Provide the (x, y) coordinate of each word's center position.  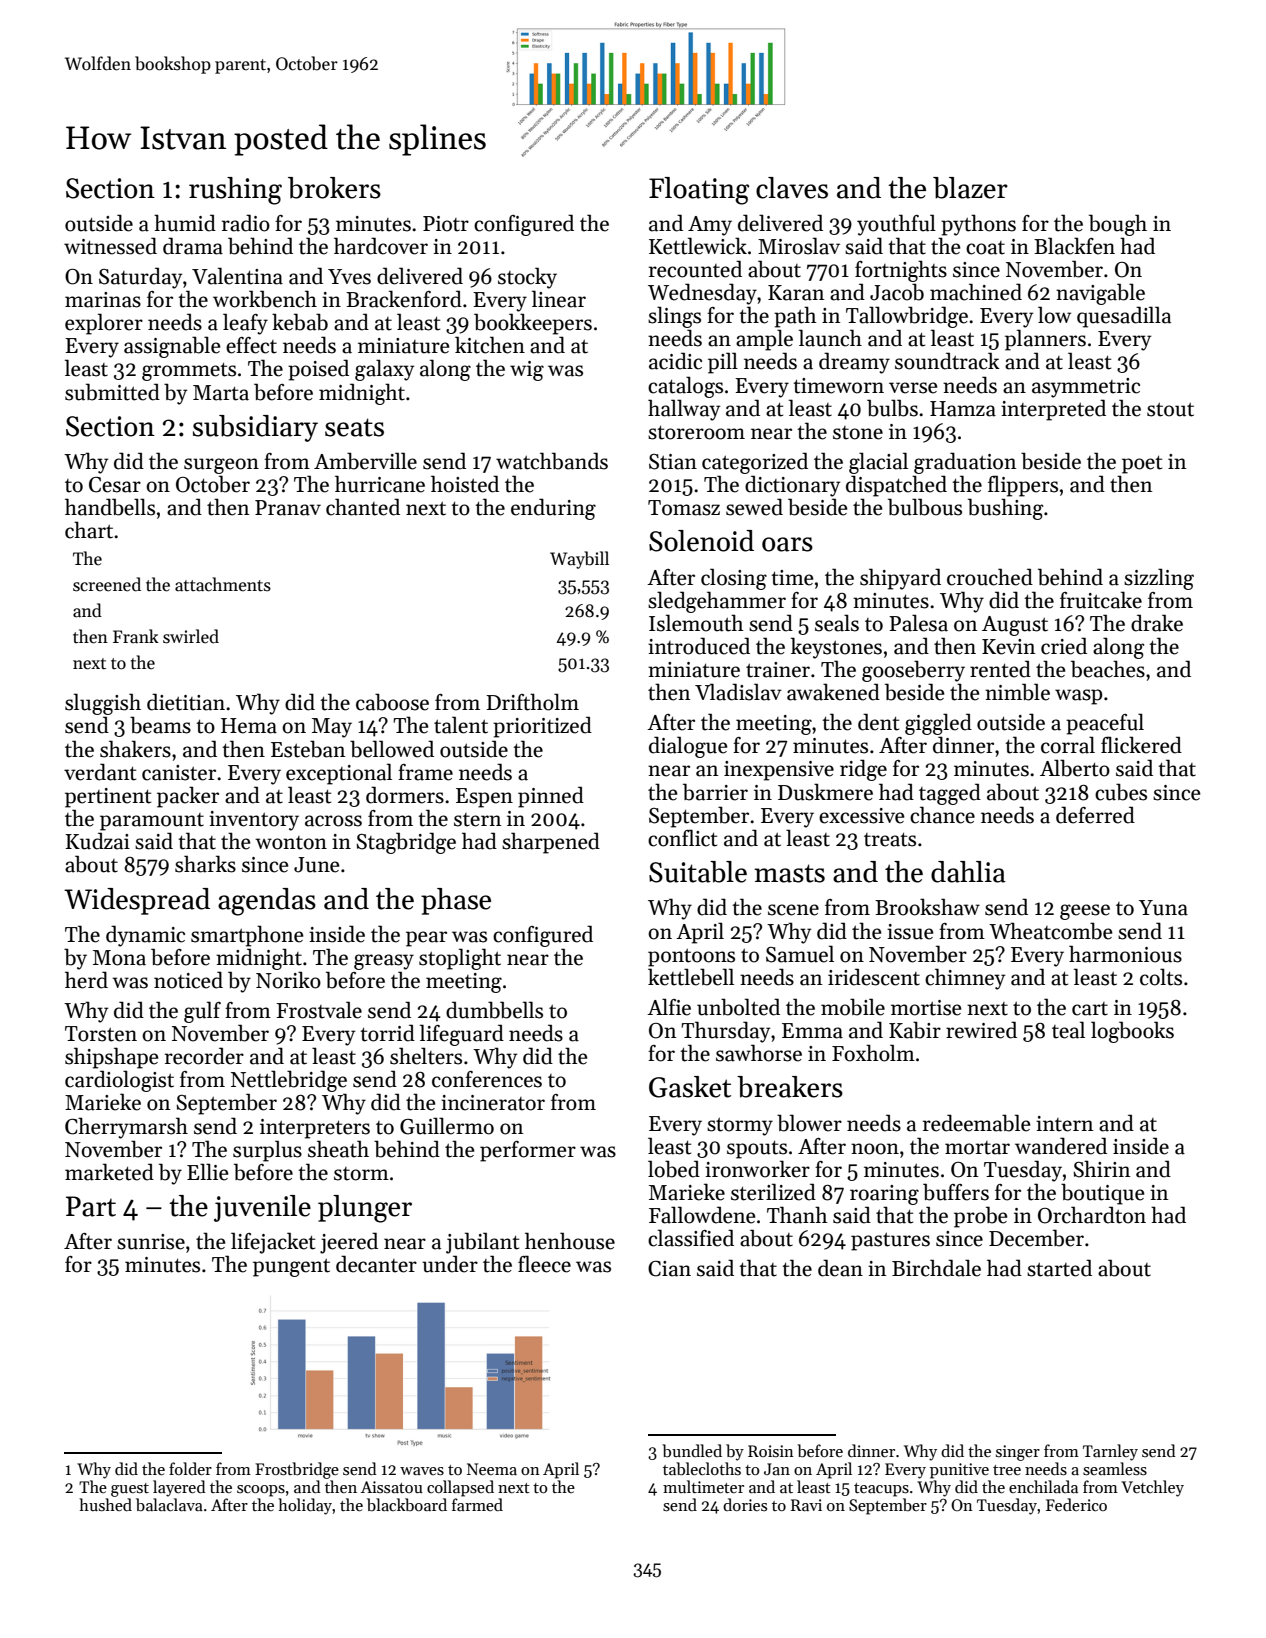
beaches (1108, 669)
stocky (527, 278)
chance (942, 815)
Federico (1076, 1504)
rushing (235, 191)
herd (86, 980)
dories (745, 1504)
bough (1118, 225)
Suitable (698, 872)
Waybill (579, 560)
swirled (191, 636)
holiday (305, 1506)
